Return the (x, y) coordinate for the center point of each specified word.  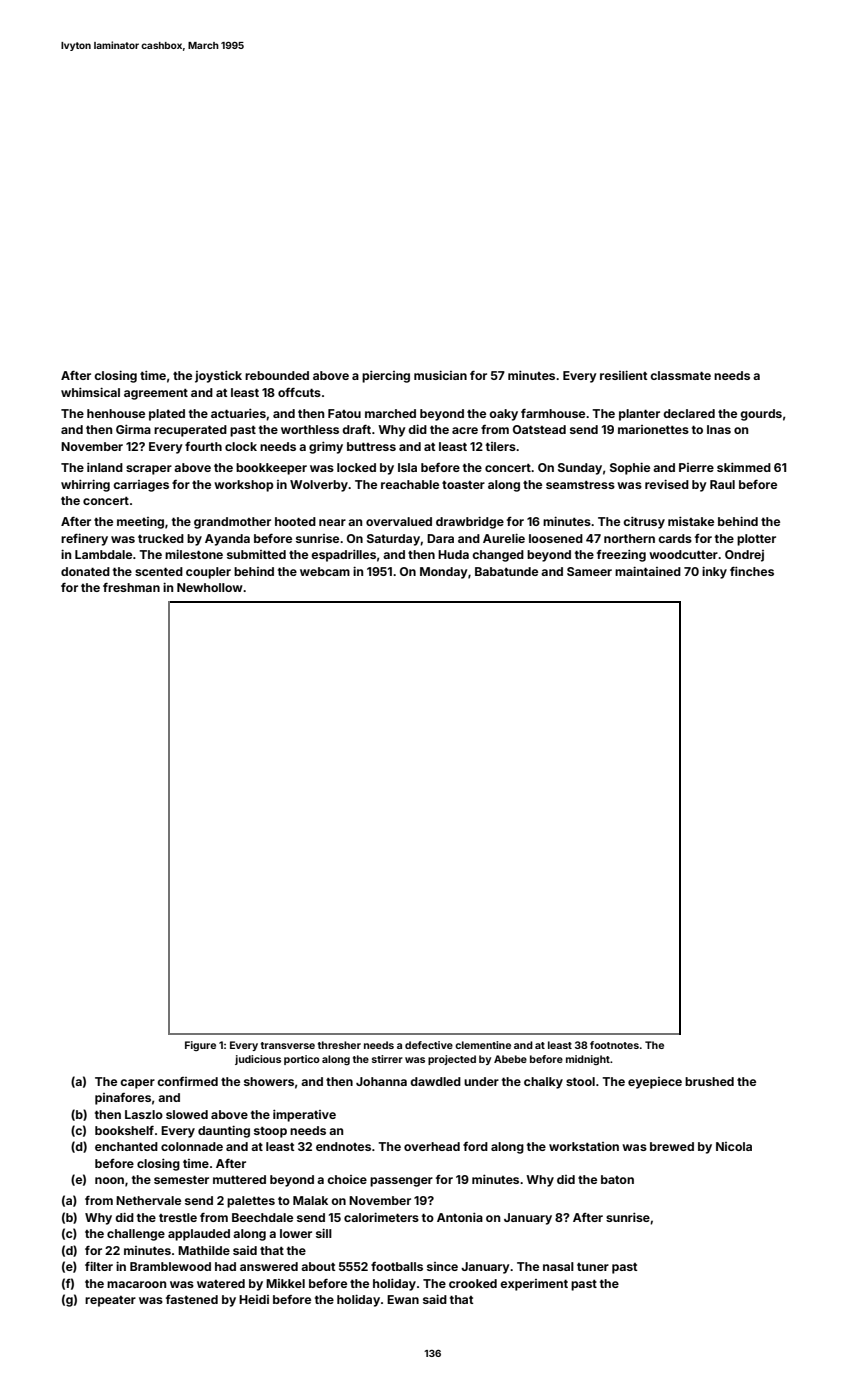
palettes (251, 1202)
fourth (203, 446)
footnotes (614, 1045)
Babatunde (506, 571)
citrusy (644, 523)
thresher (339, 1045)
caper (137, 1084)
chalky (543, 1083)
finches (752, 571)
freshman (131, 587)
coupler (208, 573)
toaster (463, 485)
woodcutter (683, 554)
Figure (200, 1046)
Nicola (734, 1146)
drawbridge (470, 523)
